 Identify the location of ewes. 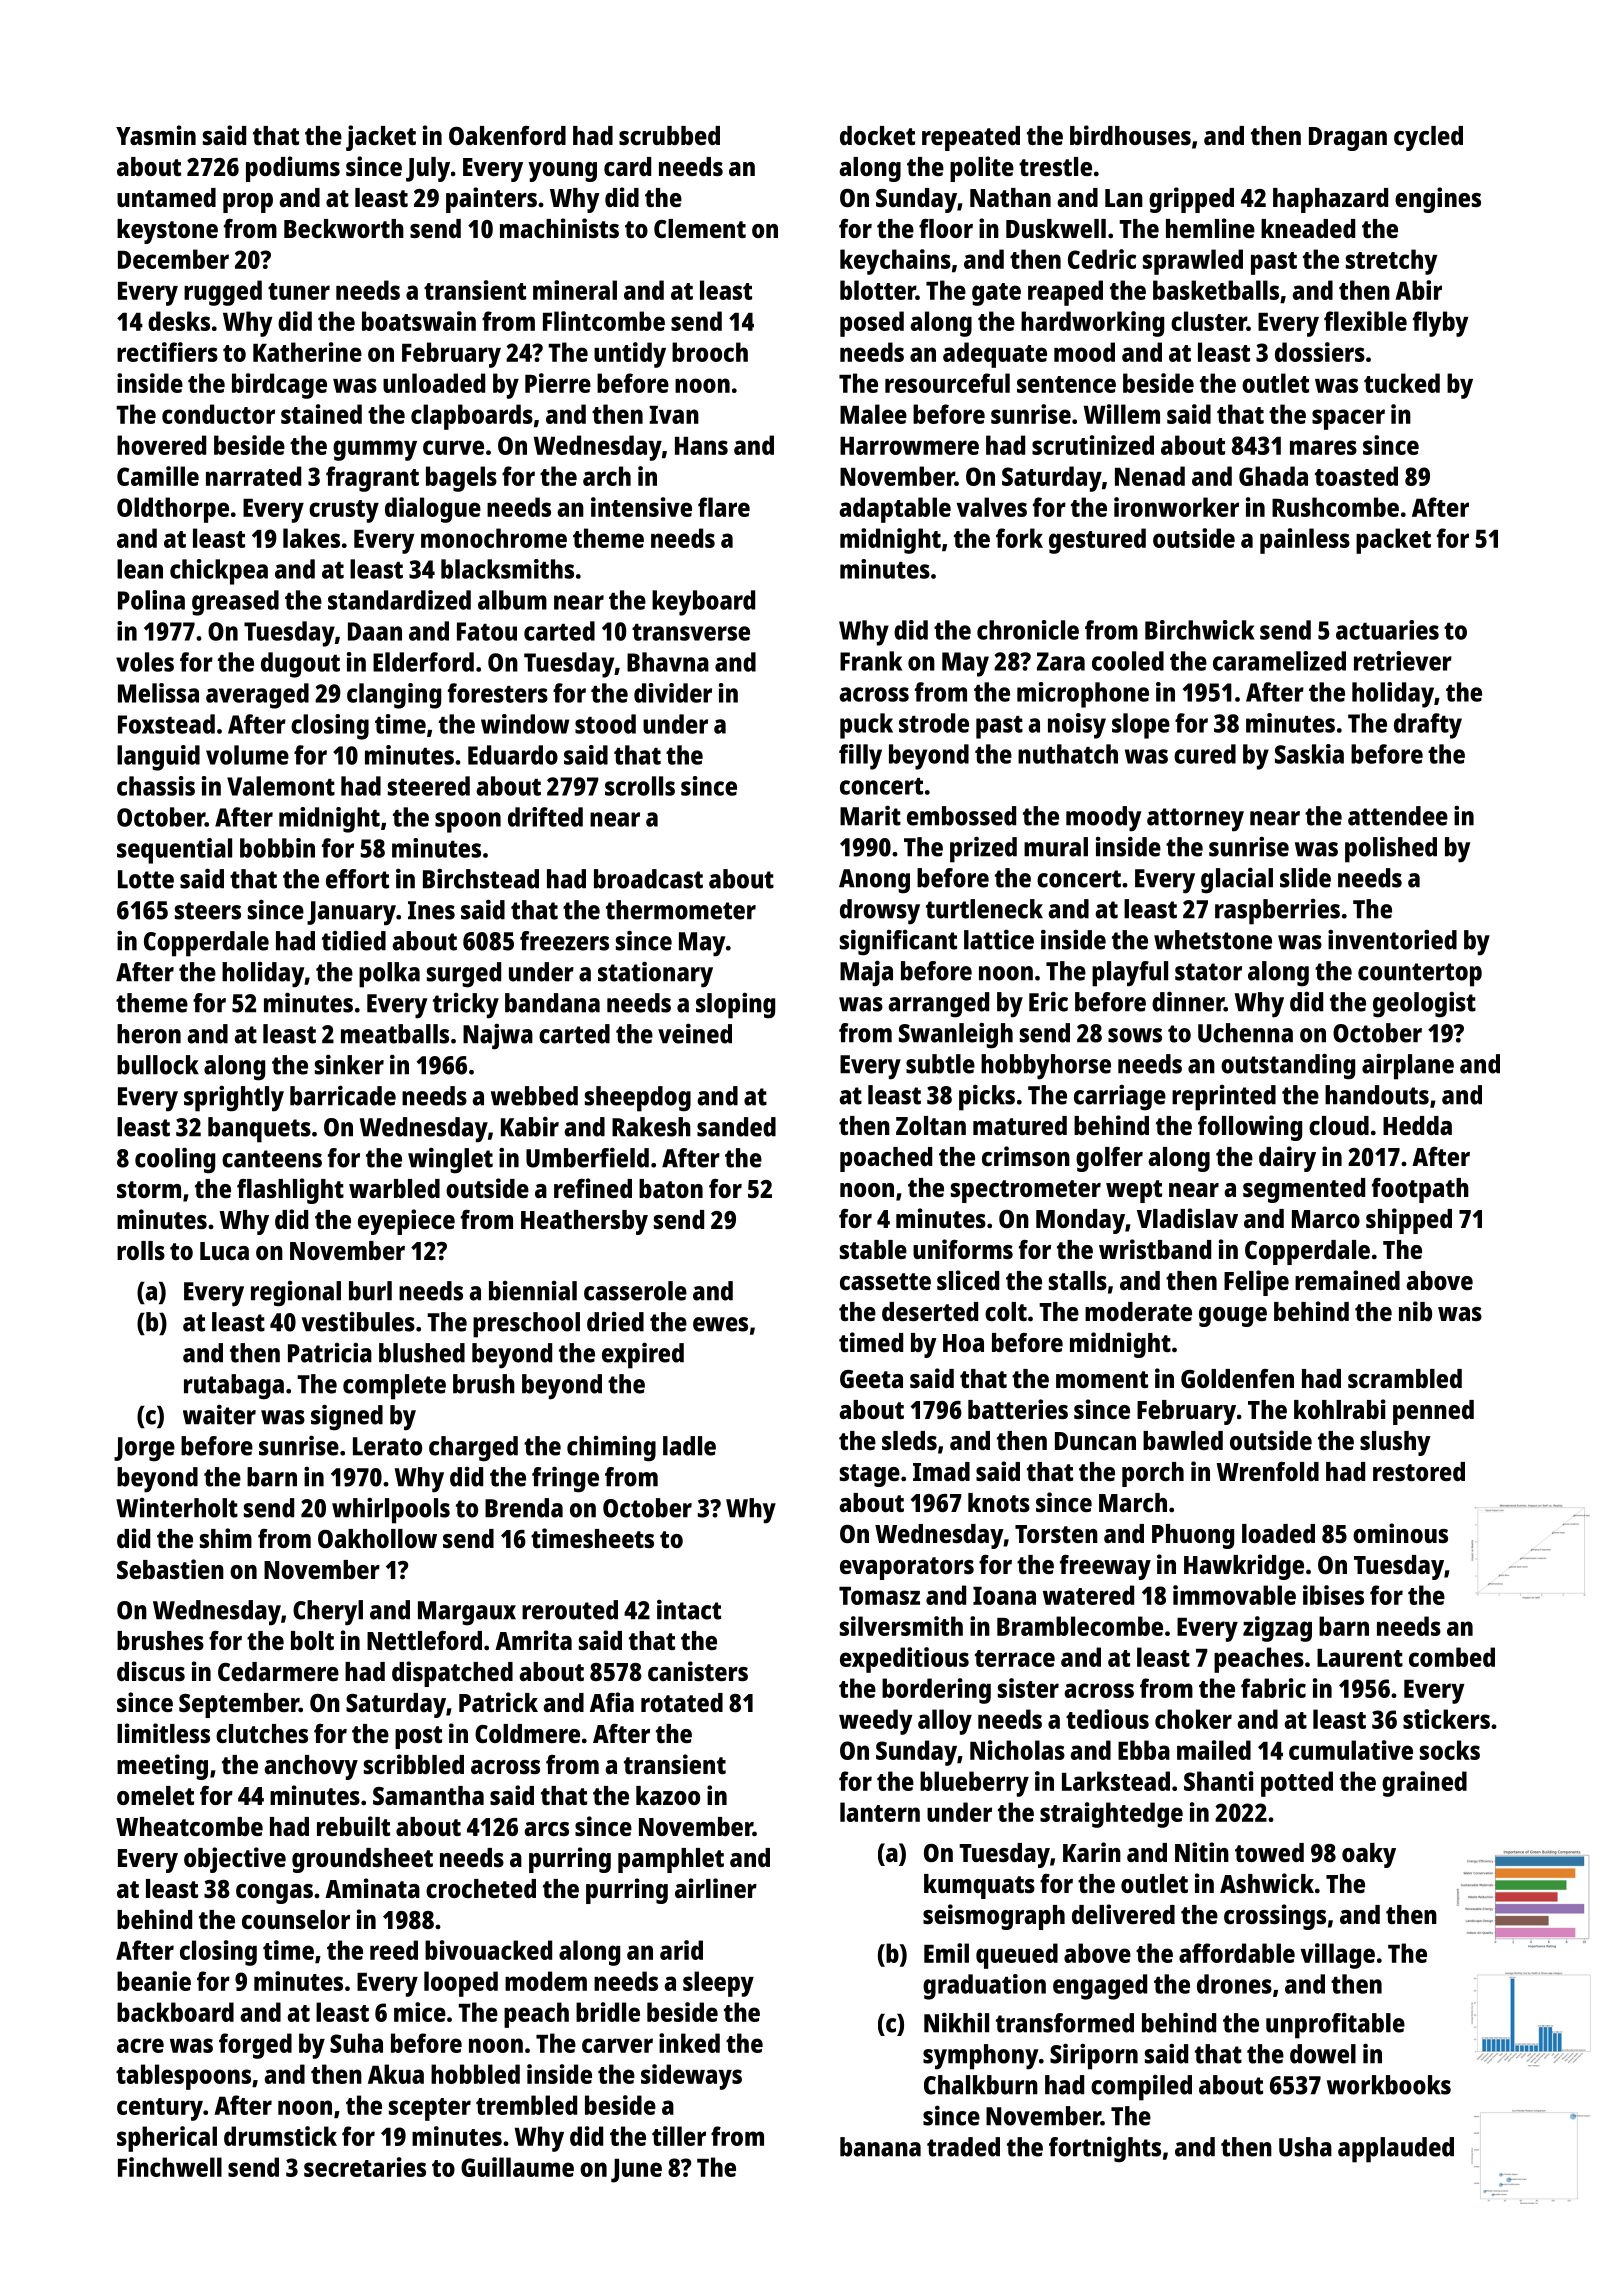
(720, 1324).
